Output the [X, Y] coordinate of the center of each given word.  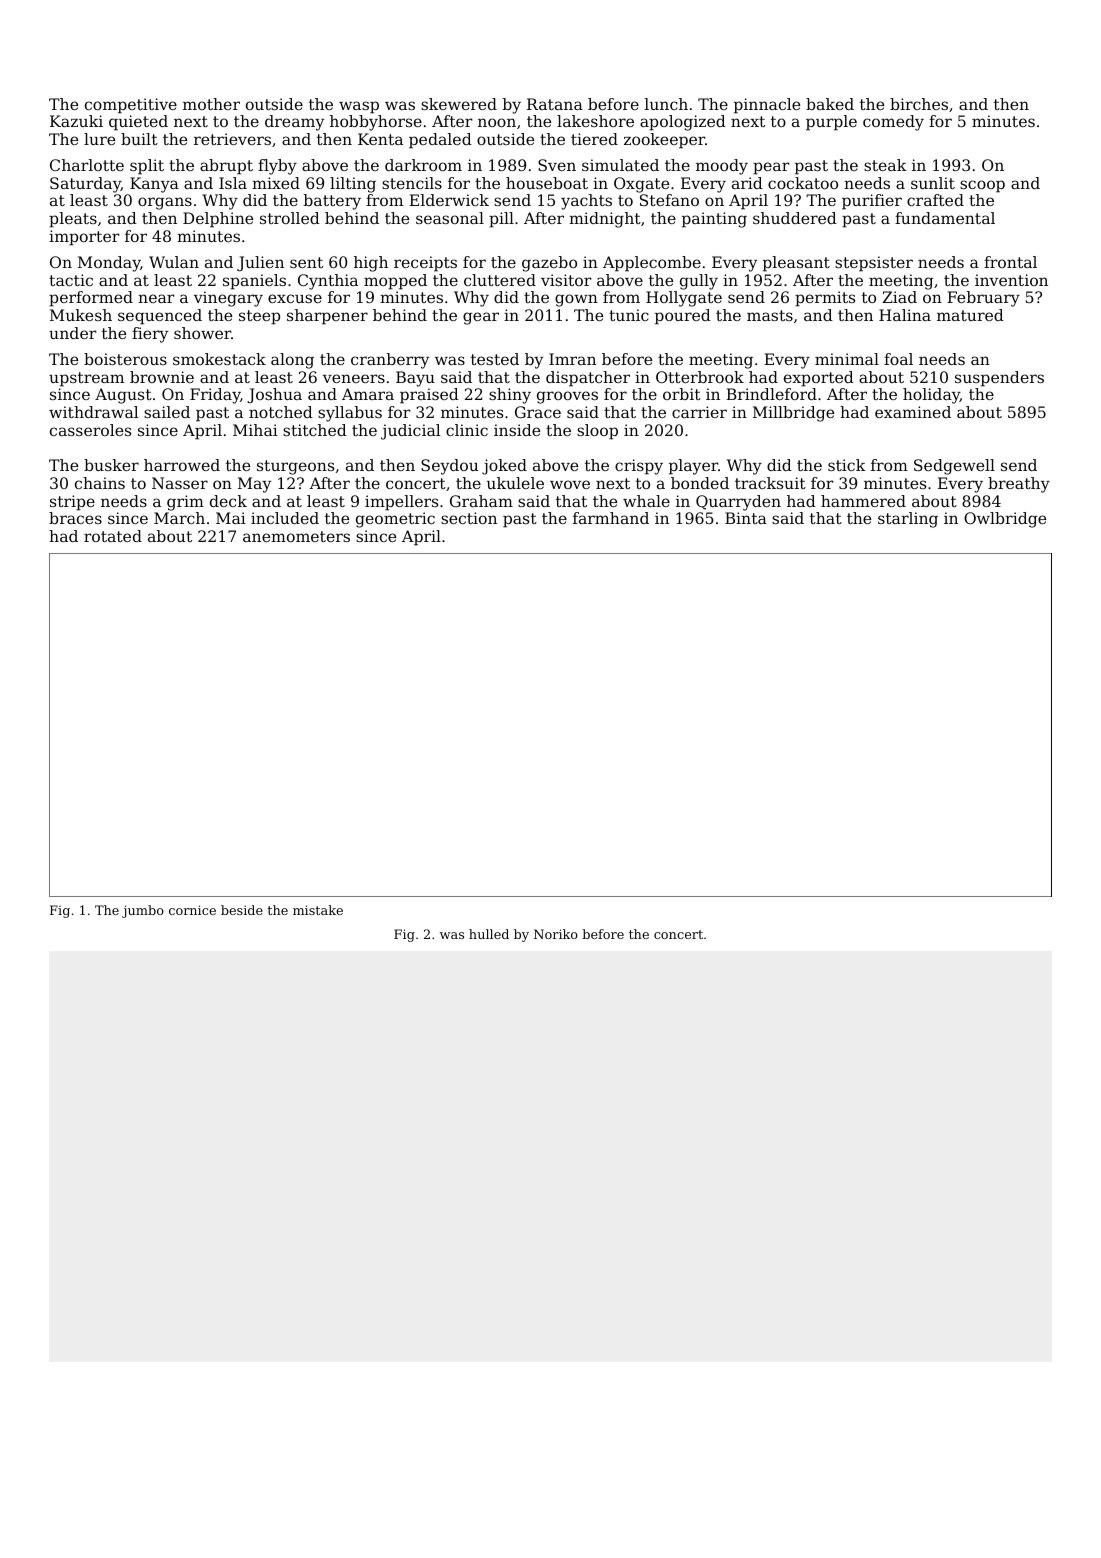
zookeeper [664, 141]
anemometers [296, 536]
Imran [572, 359]
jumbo [143, 911]
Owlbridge [1005, 520]
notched [281, 412]
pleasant [796, 264]
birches [919, 104]
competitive [131, 106]
